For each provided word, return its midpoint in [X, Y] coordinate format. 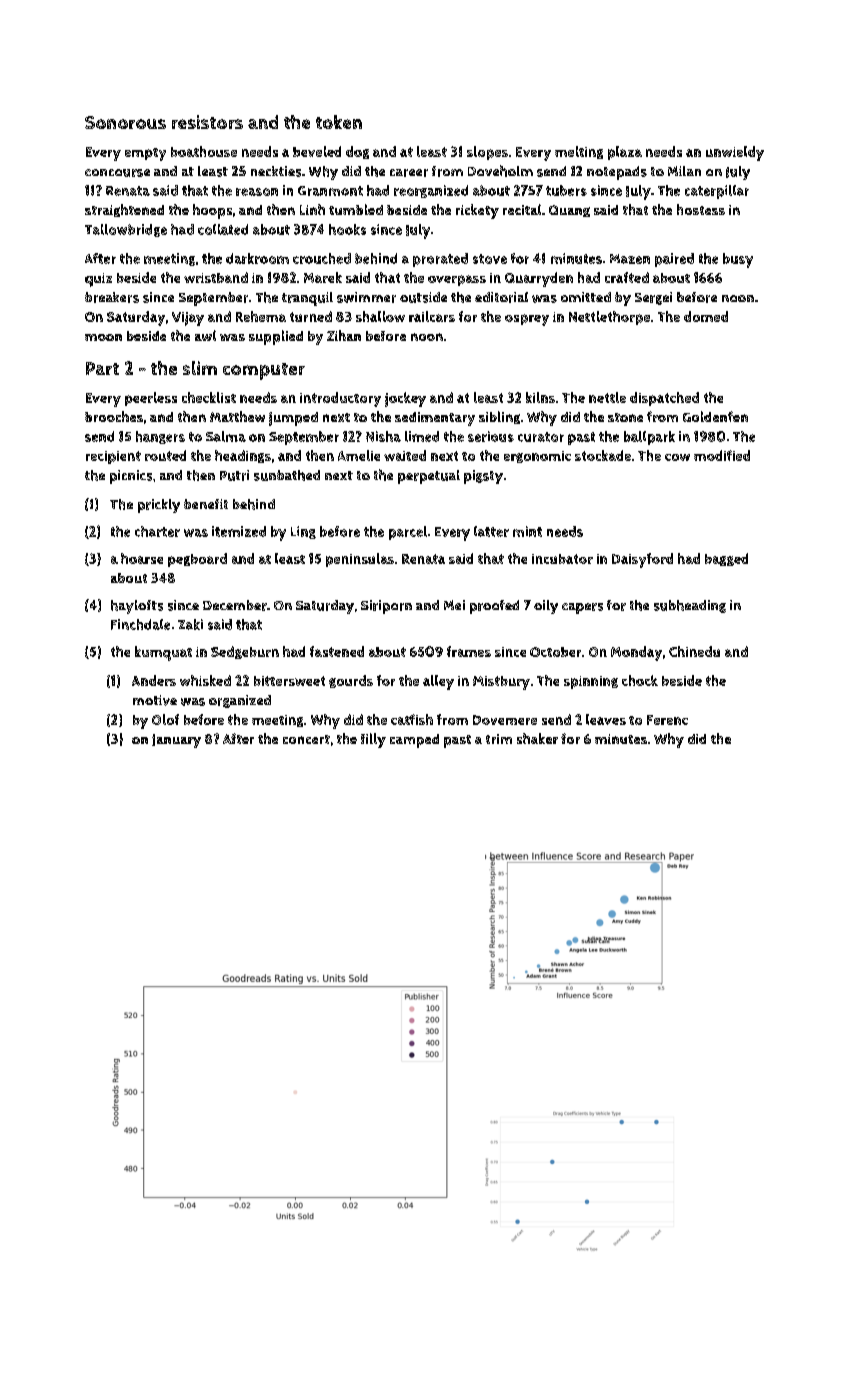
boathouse [204, 151]
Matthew [237, 416]
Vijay [188, 319]
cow [677, 457]
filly [373, 740]
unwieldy [735, 153]
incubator [562, 559]
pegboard [197, 560]
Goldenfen [715, 416]
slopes [487, 153]
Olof [165, 719]
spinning [591, 682]
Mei [454, 605]
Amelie [359, 455]
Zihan [344, 335]
